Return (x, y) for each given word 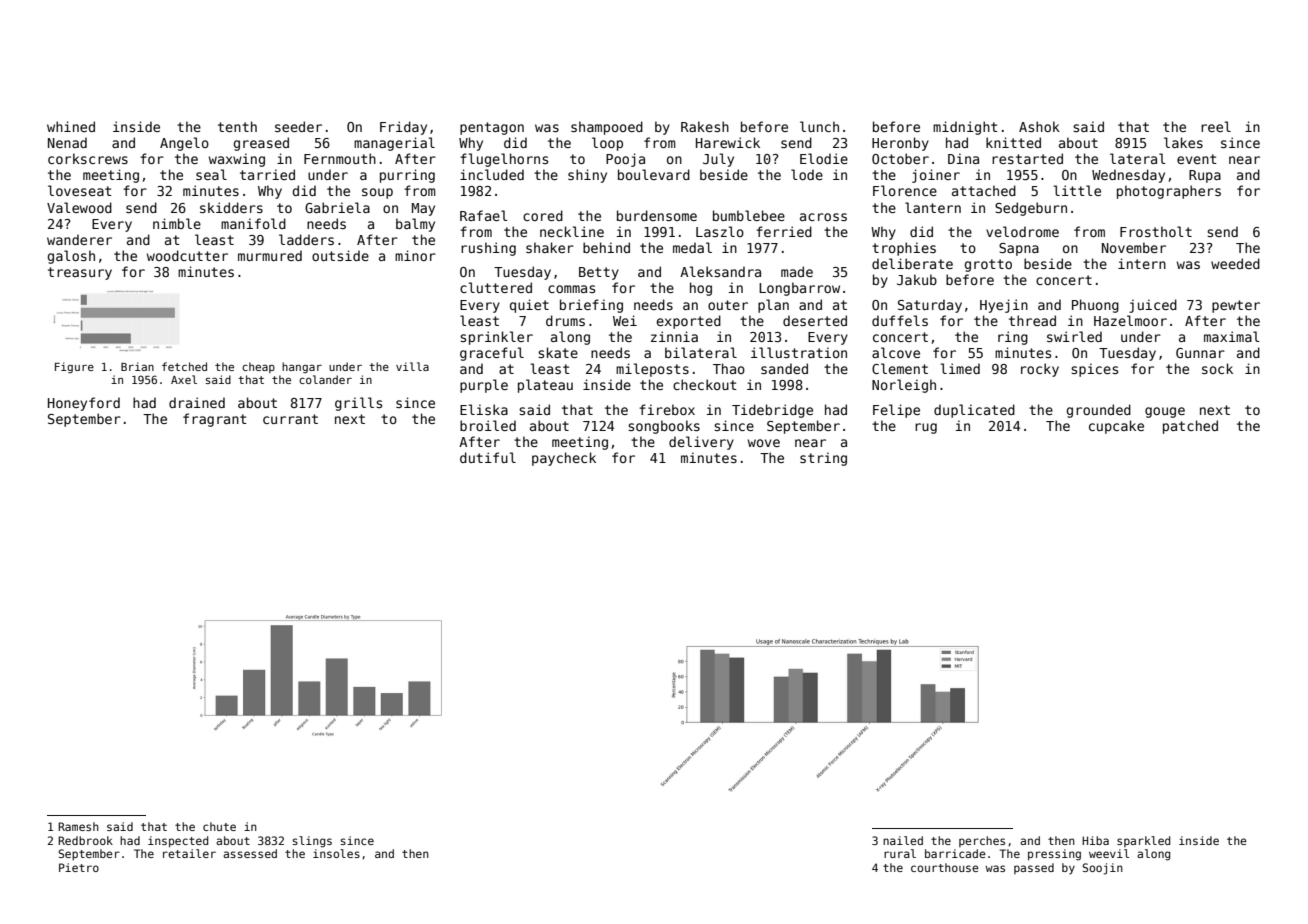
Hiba (1095, 840)
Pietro (79, 867)
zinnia (674, 336)
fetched (184, 366)
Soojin (1102, 869)
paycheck (564, 459)
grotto (988, 265)
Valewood (79, 207)
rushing (488, 249)
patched (1190, 427)
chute (219, 826)
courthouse (945, 867)
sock (1217, 368)
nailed (903, 840)
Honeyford (84, 404)
